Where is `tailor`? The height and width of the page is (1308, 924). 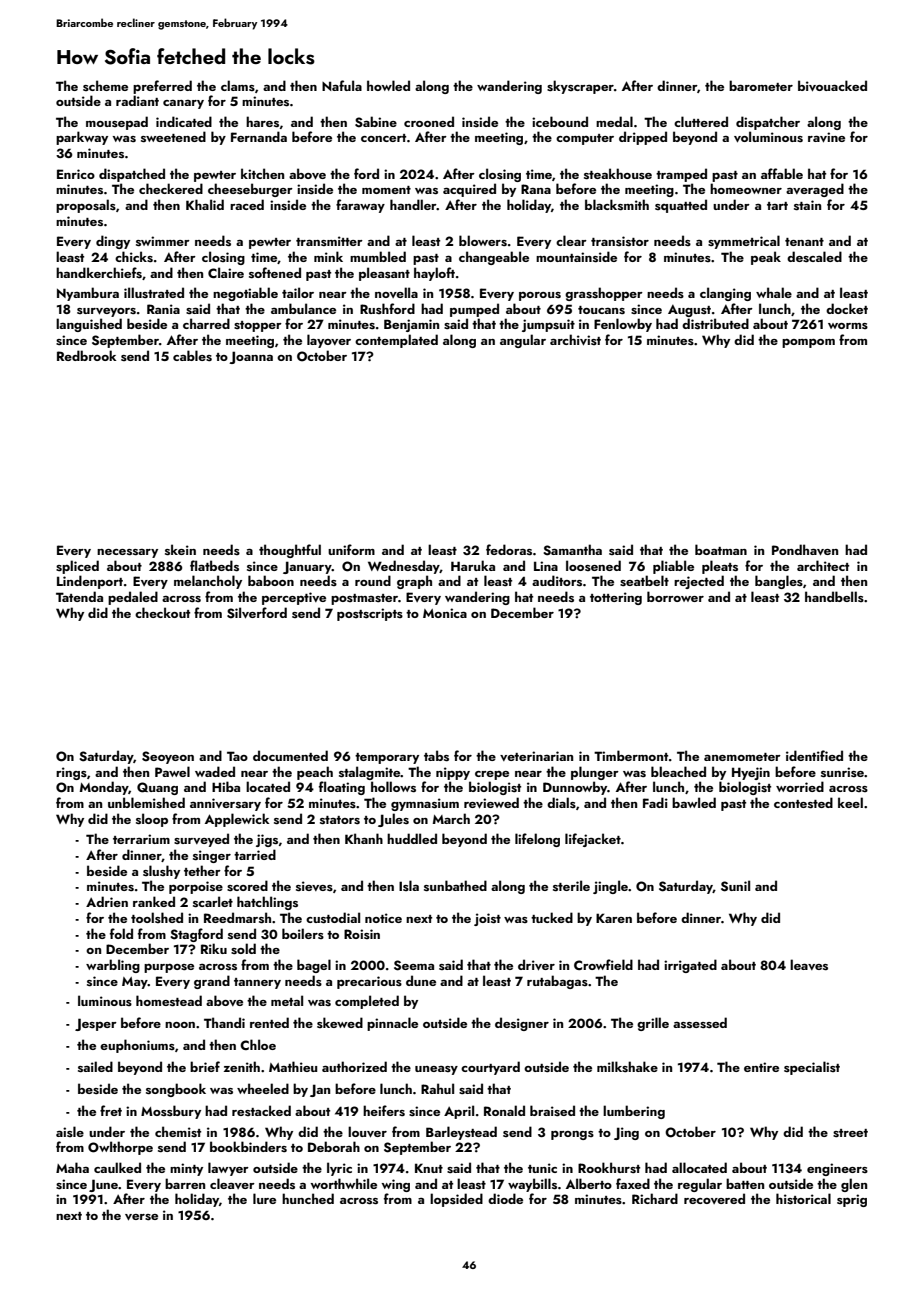 tailor is located at coordinates (298, 292).
